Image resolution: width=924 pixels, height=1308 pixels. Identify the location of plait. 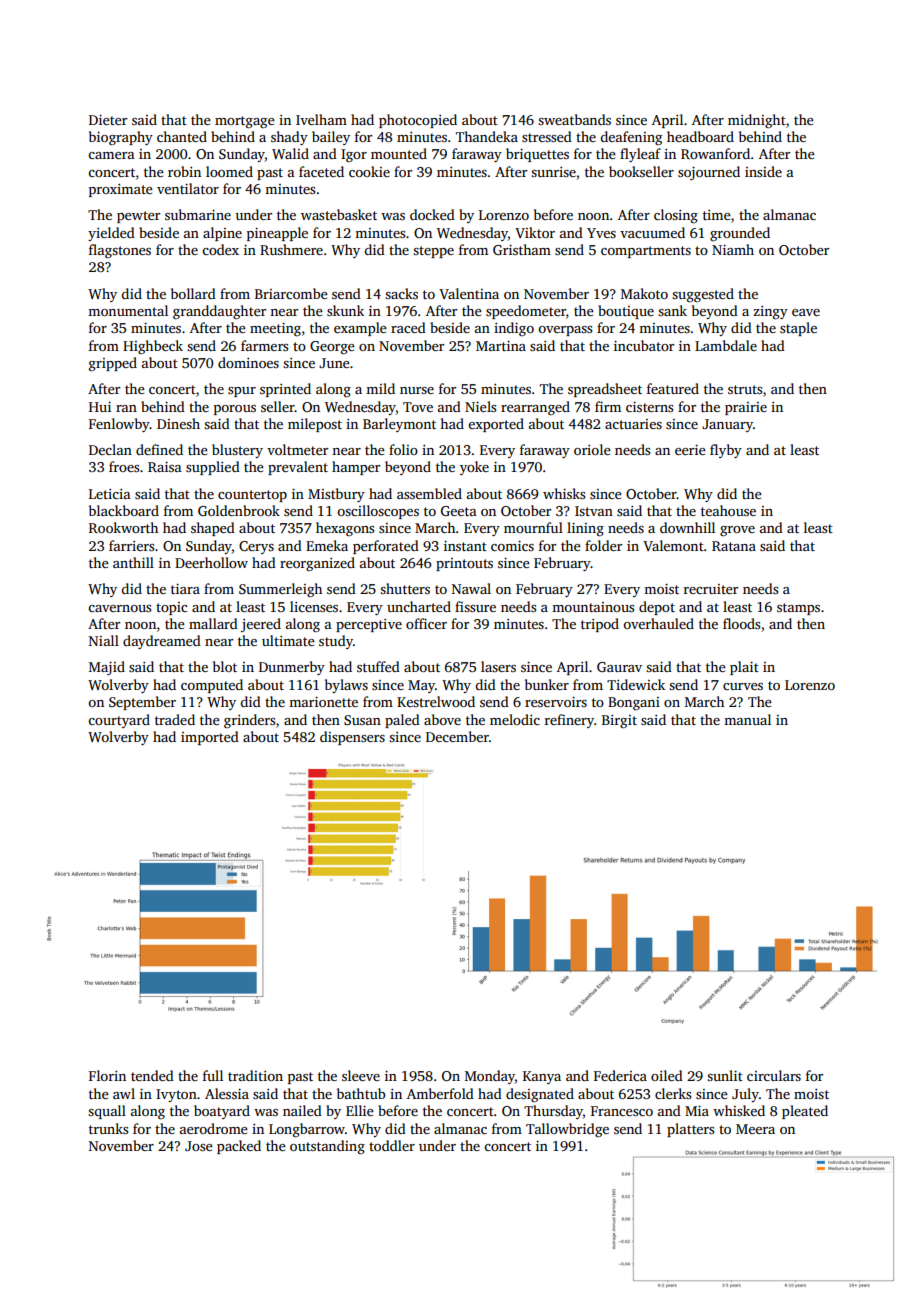
(744, 668).
